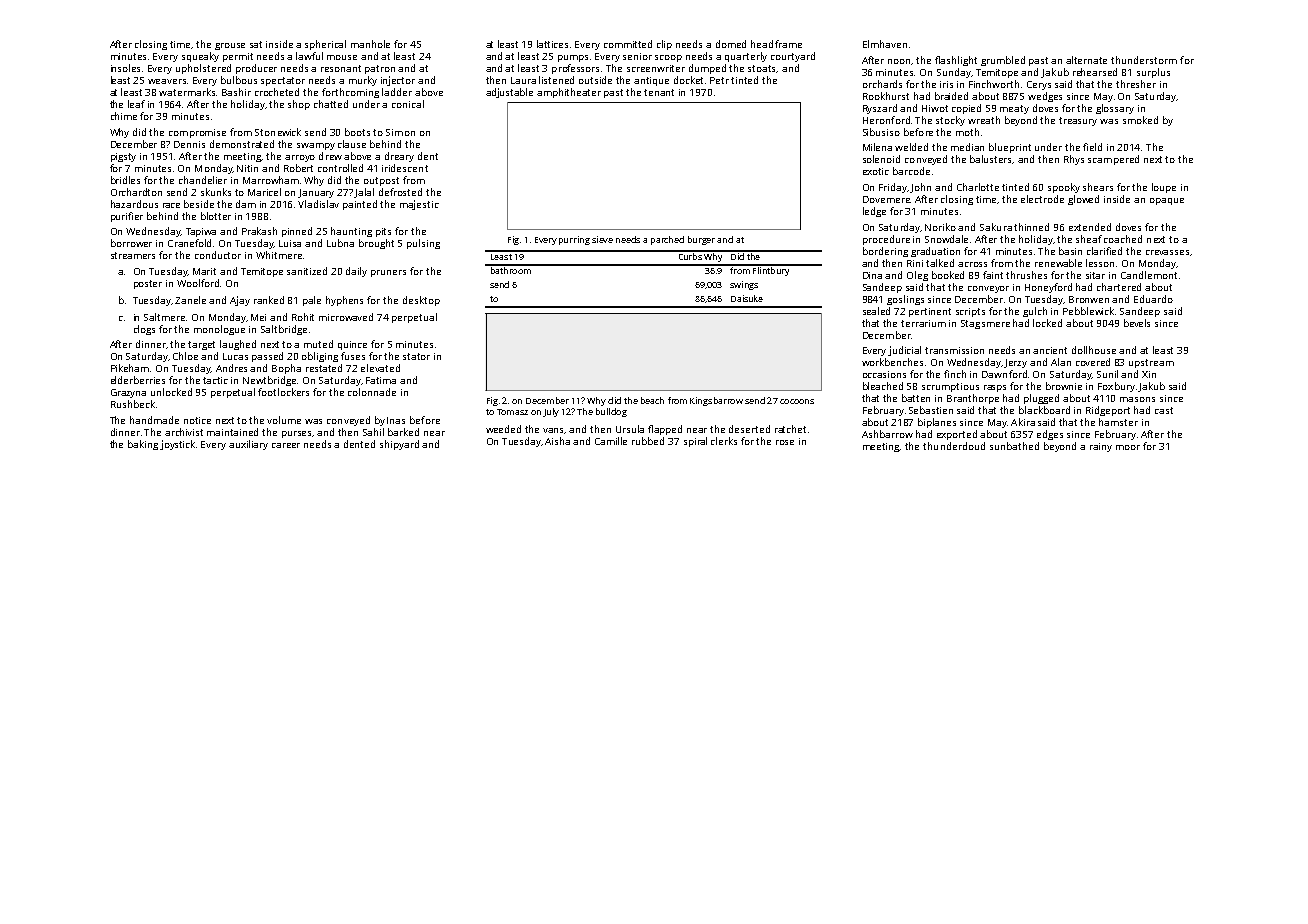 This page has height=924, width=1308. Describe the element at coordinates (128, 393) in the page. I see `Grazyna` at that location.
